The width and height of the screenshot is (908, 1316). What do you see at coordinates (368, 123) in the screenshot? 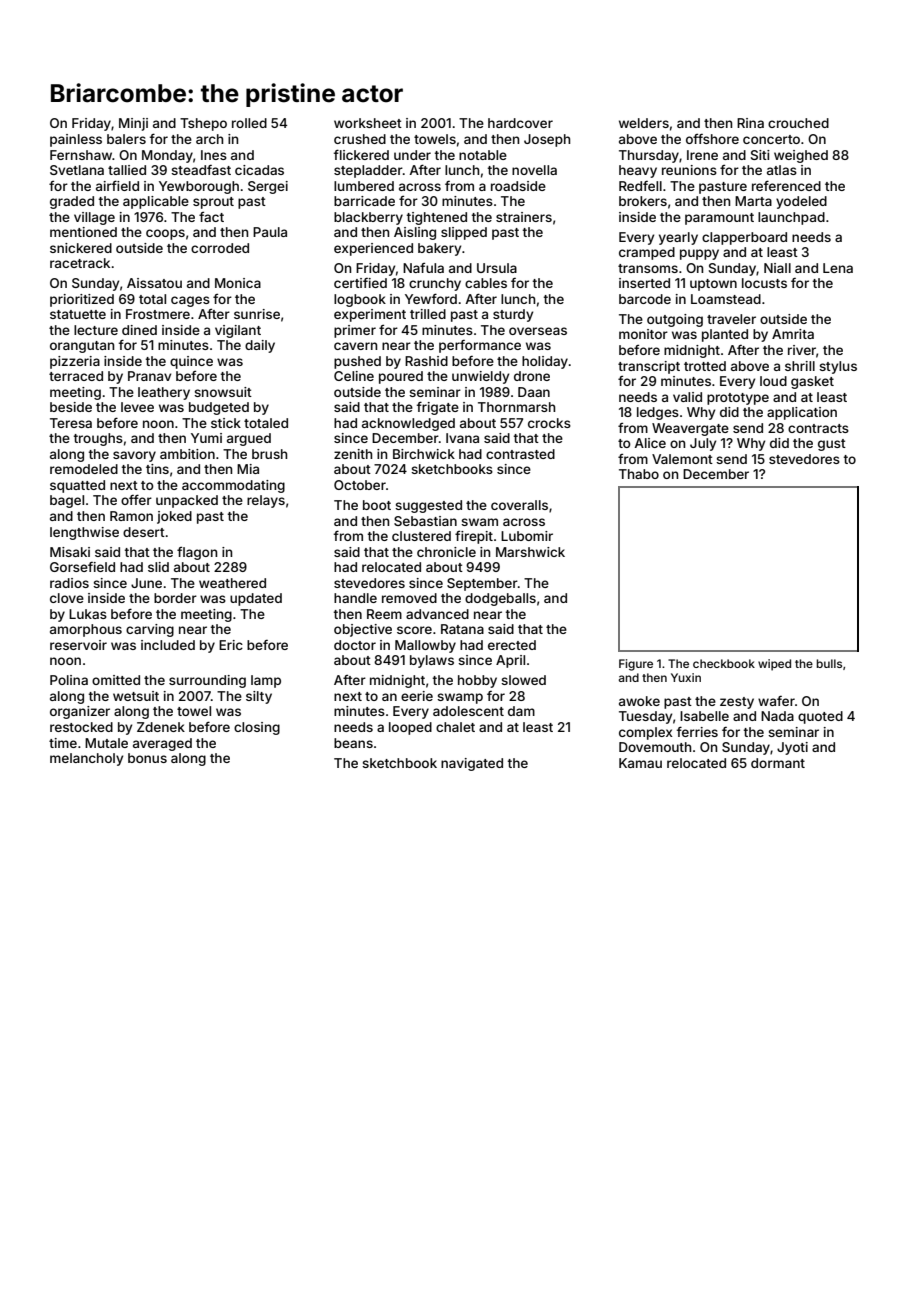
I see `worksheet` at bounding box center [368, 123].
